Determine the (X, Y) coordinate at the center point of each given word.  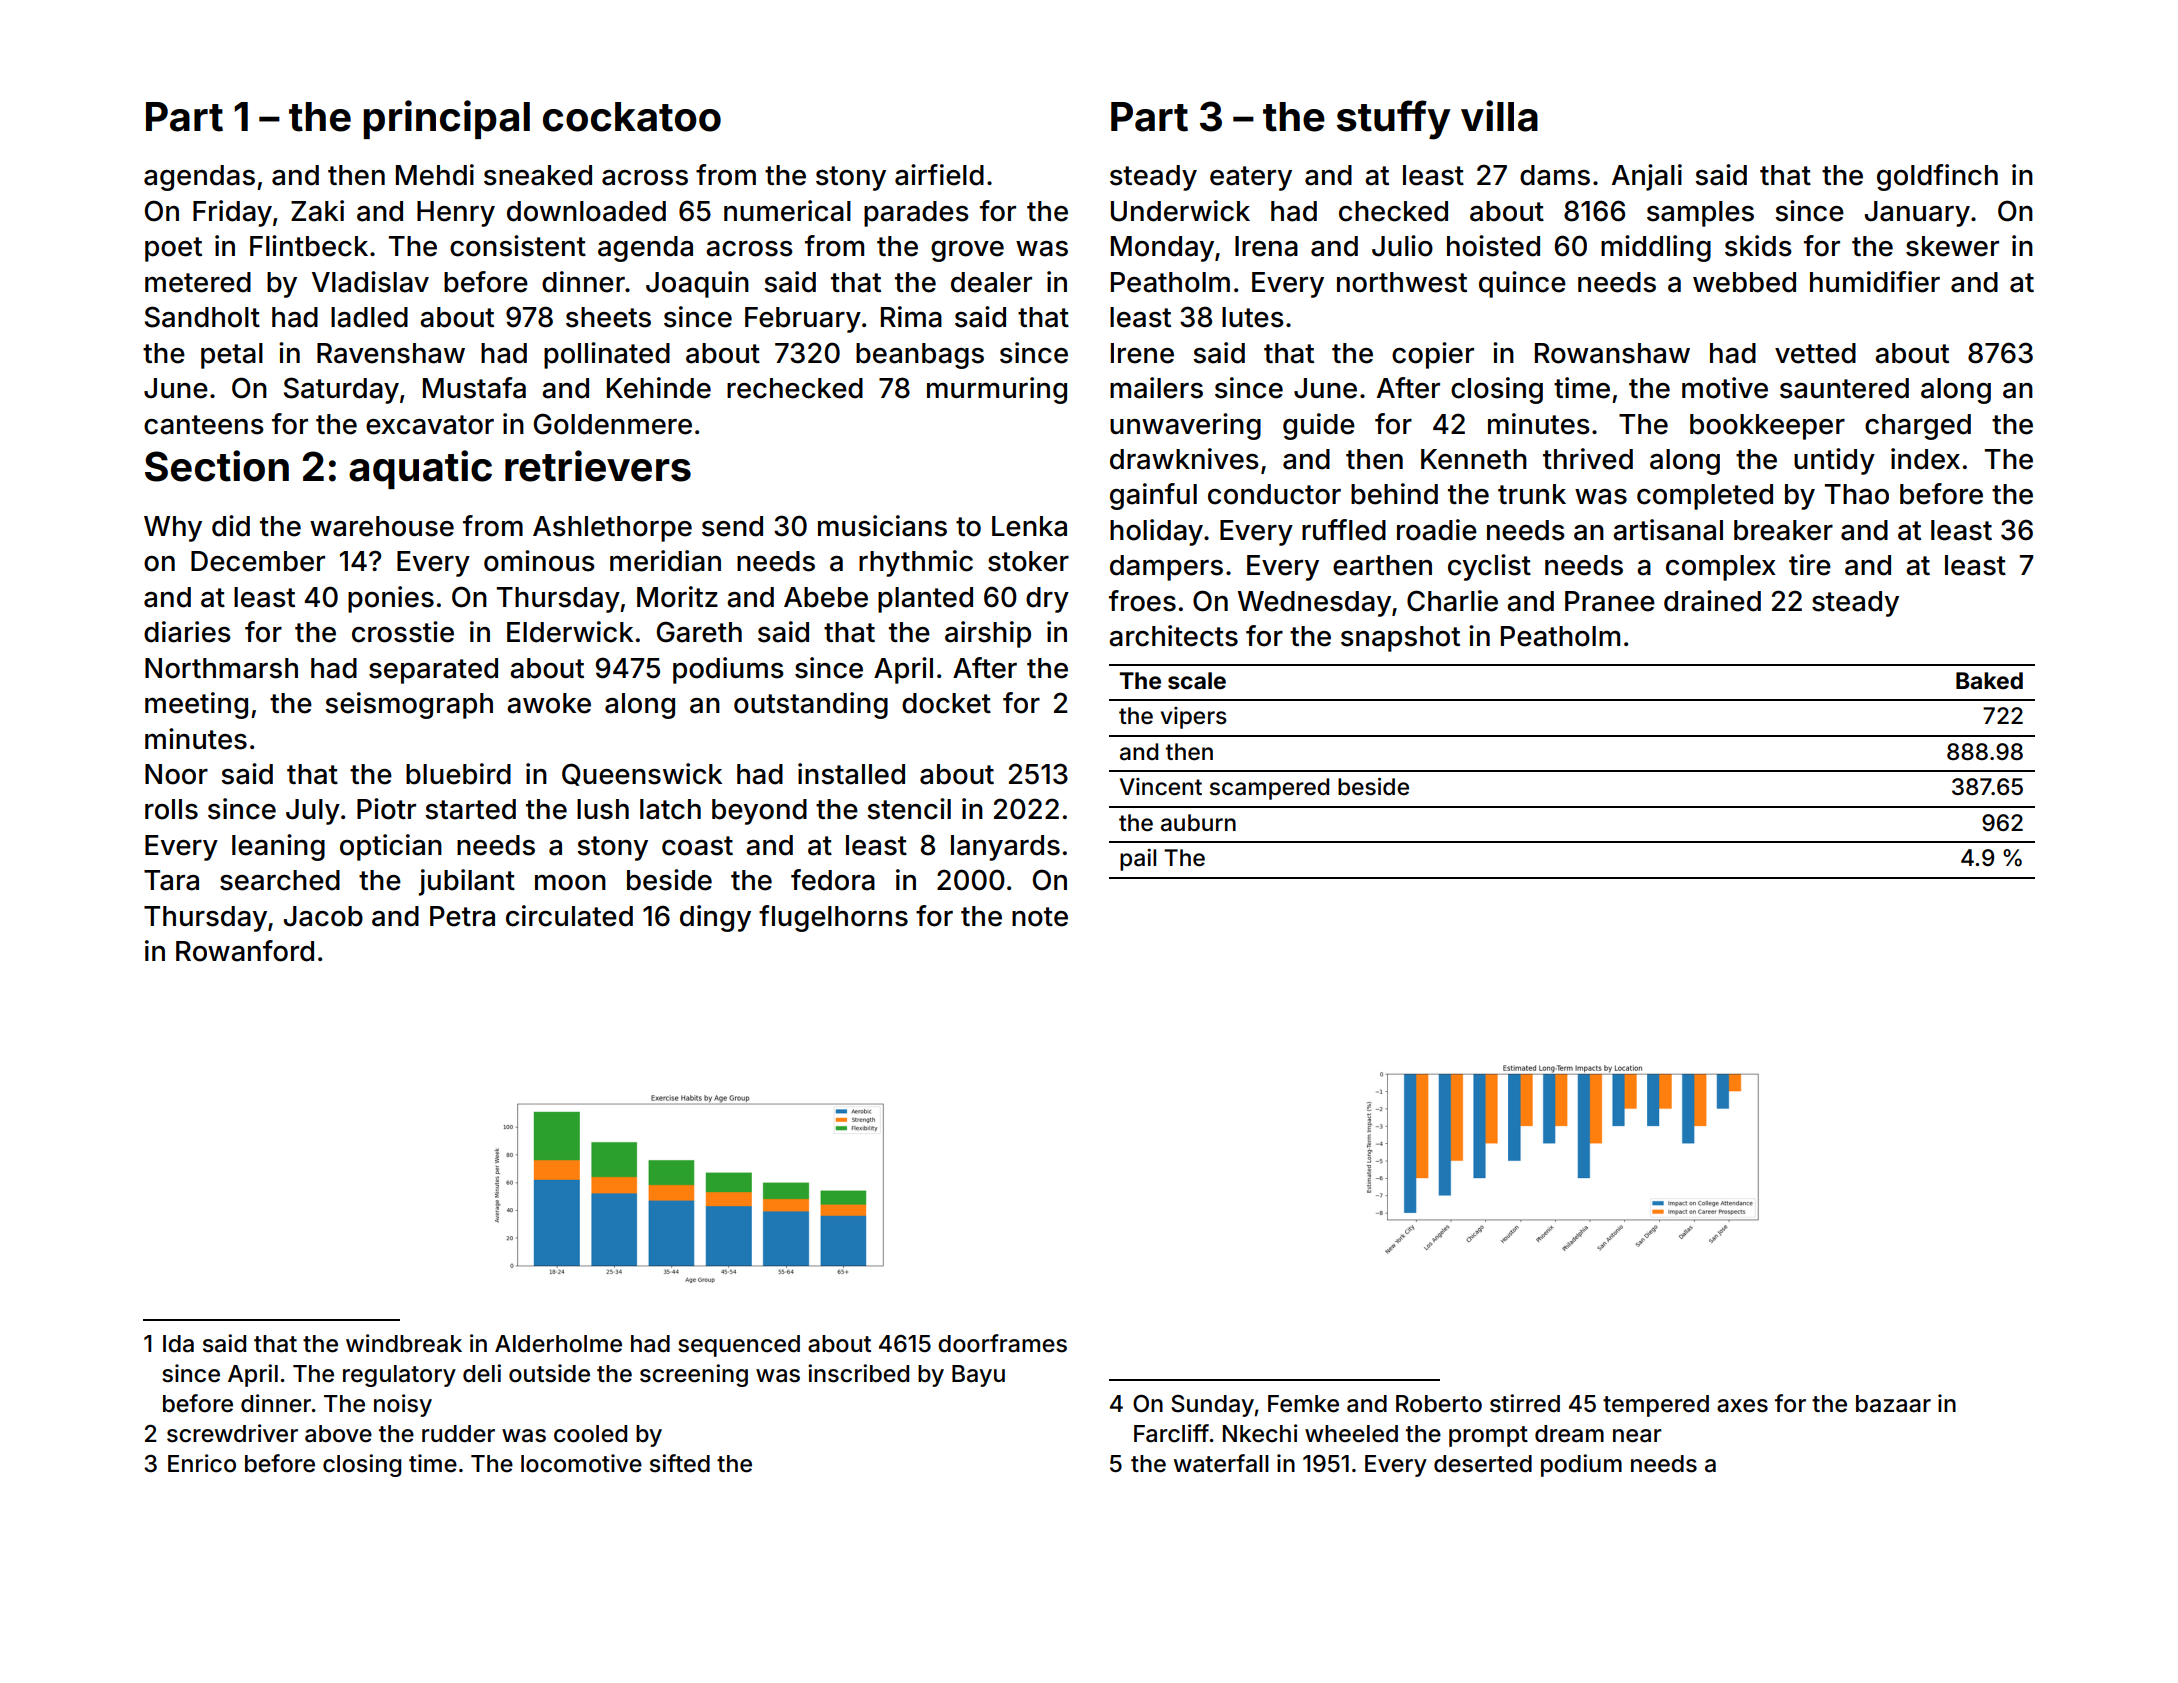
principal (446, 119)
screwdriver (232, 1433)
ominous (539, 561)
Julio (1402, 246)
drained (1712, 601)
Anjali (1647, 177)
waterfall (1221, 1463)
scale (1197, 681)
